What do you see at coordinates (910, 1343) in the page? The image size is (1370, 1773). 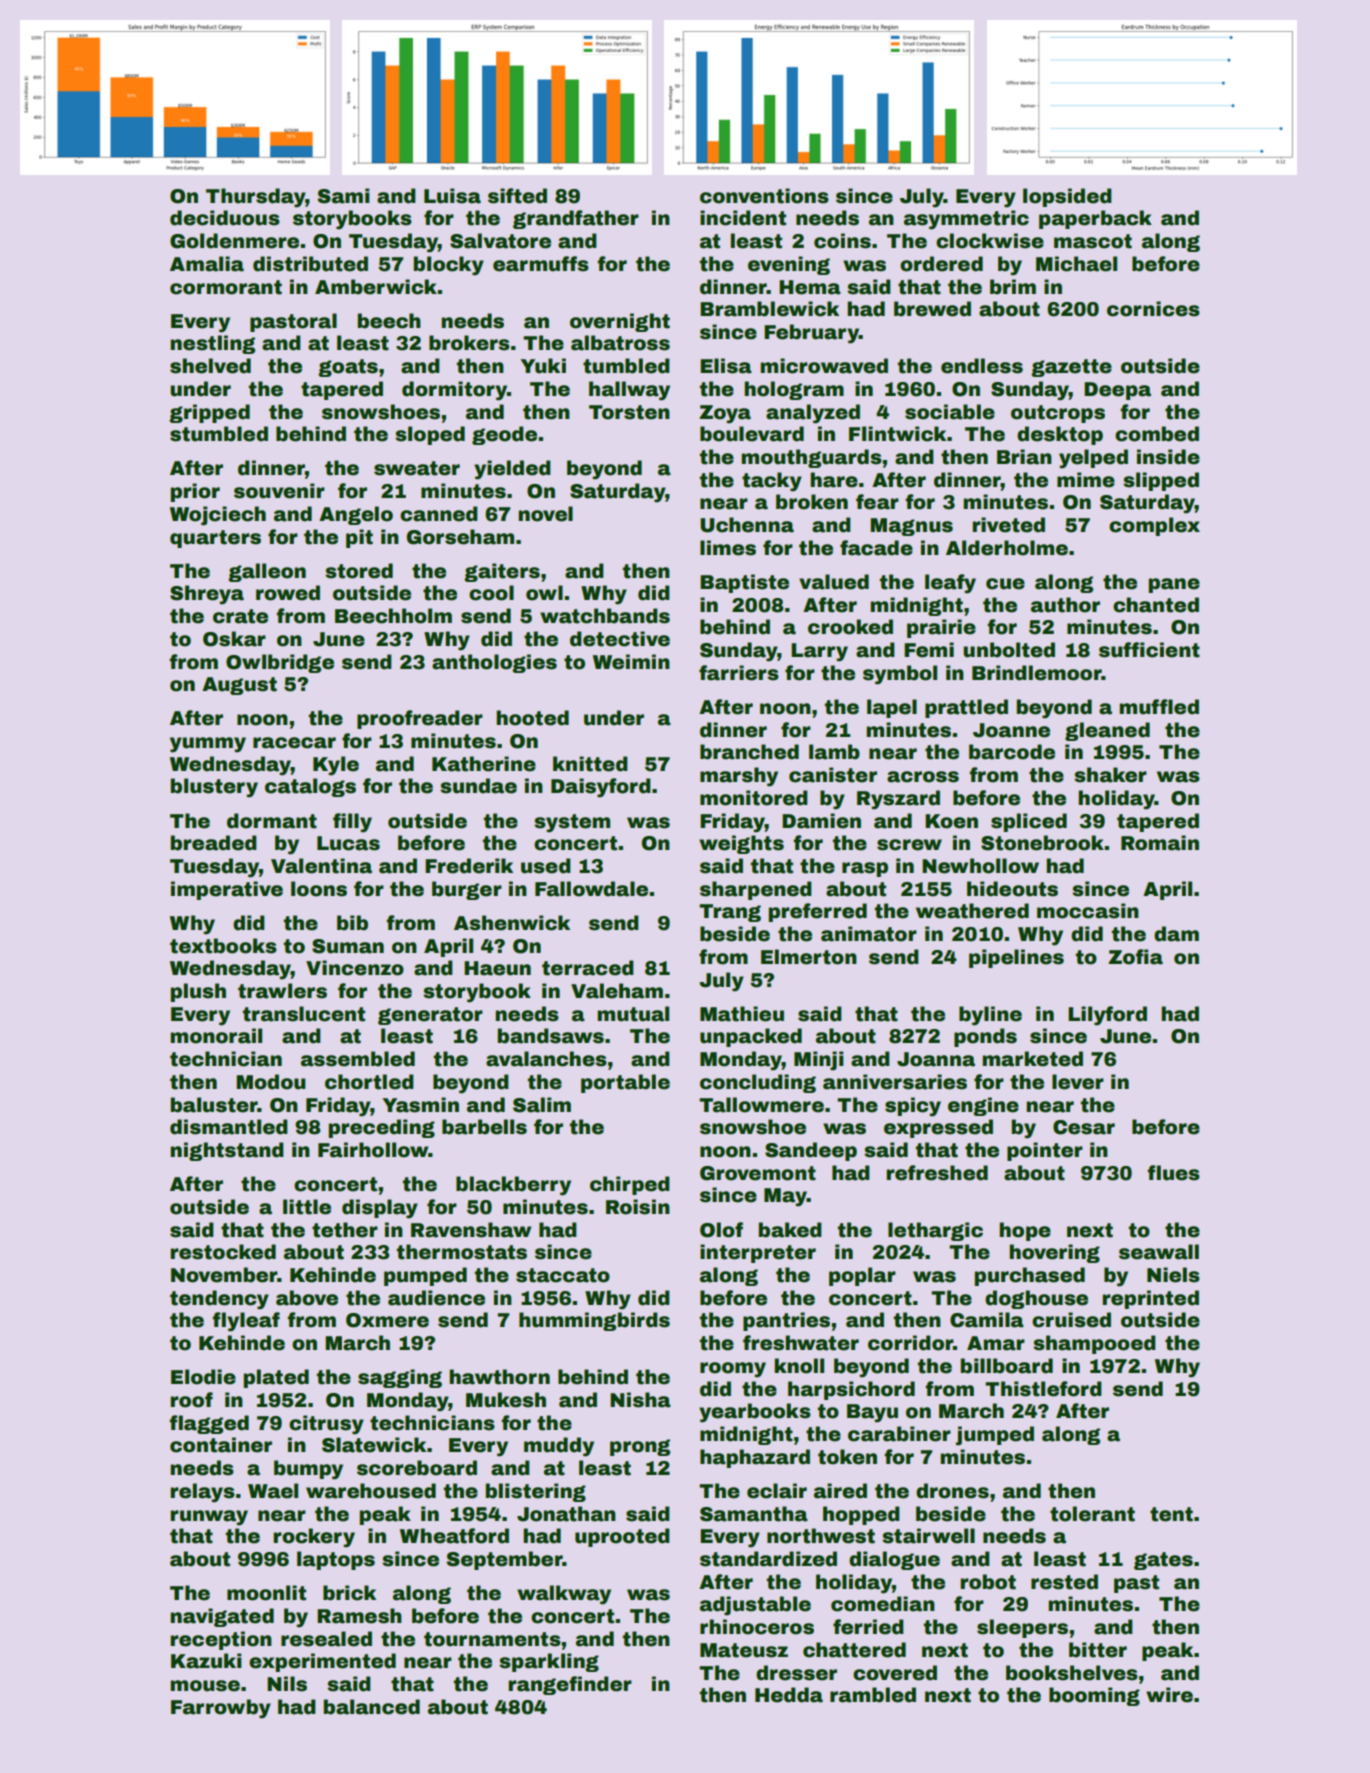 I see `corridor` at bounding box center [910, 1343].
